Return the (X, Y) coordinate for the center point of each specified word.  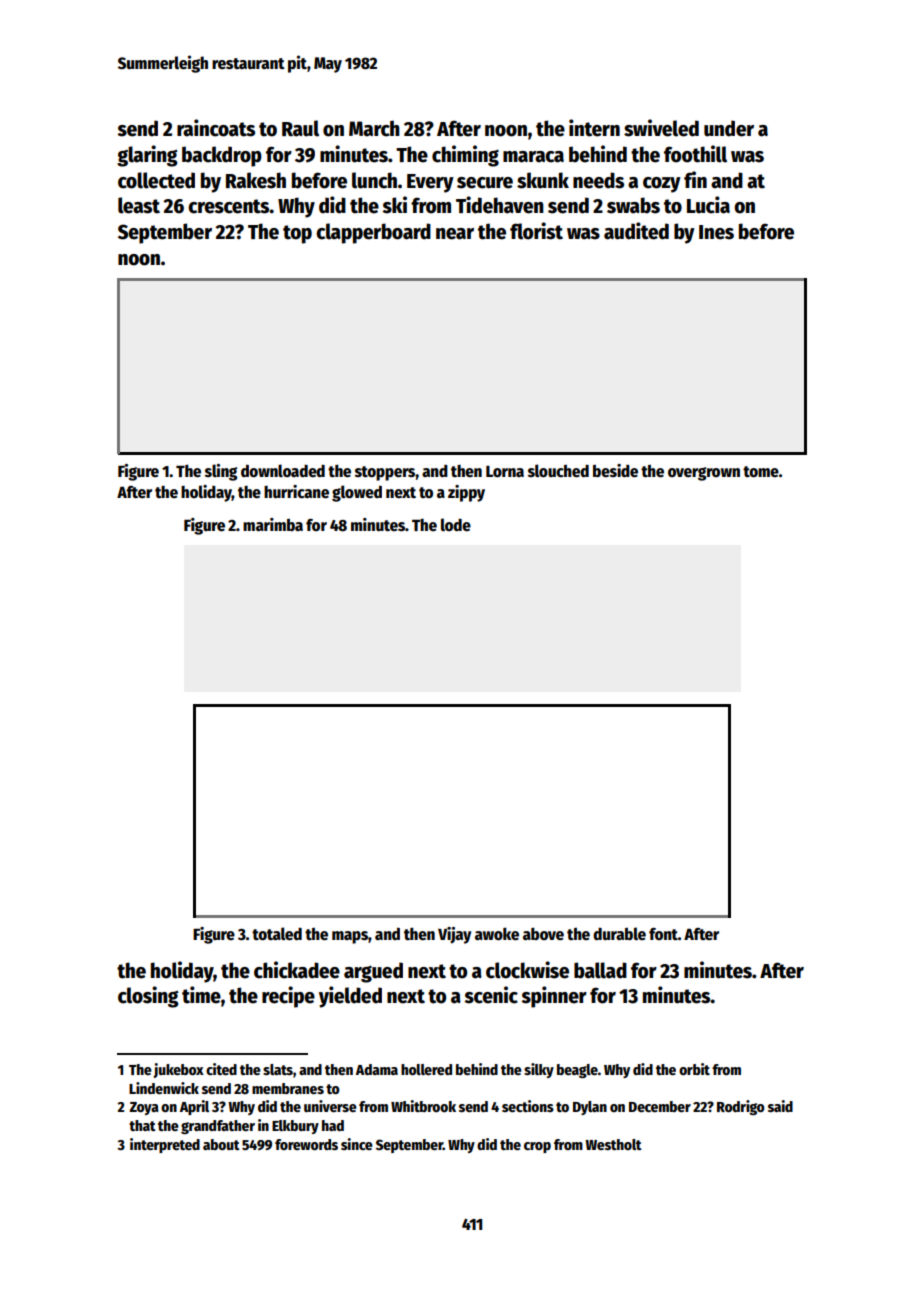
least (139, 205)
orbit (694, 1069)
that (142, 1125)
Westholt (613, 1144)
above (543, 934)
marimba (273, 524)
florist (536, 231)
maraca (533, 157)
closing (148, 997)
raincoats (216, 128)
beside (615, 471)
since (357, 1144)
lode (456, 524)
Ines (716, 232)
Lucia (708, 205)
